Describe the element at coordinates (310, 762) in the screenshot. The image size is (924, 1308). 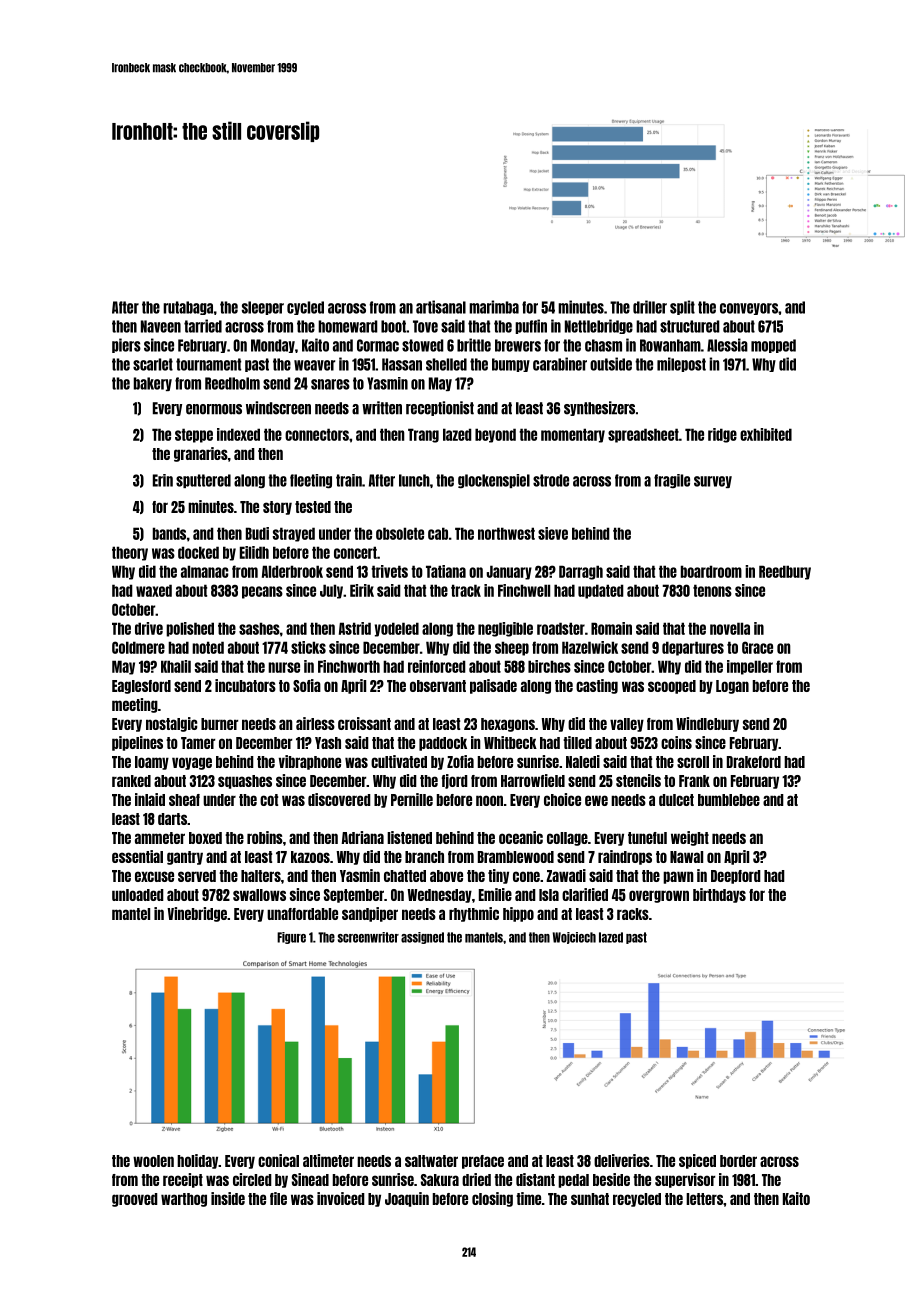
I see `vibraphone` at that location.
